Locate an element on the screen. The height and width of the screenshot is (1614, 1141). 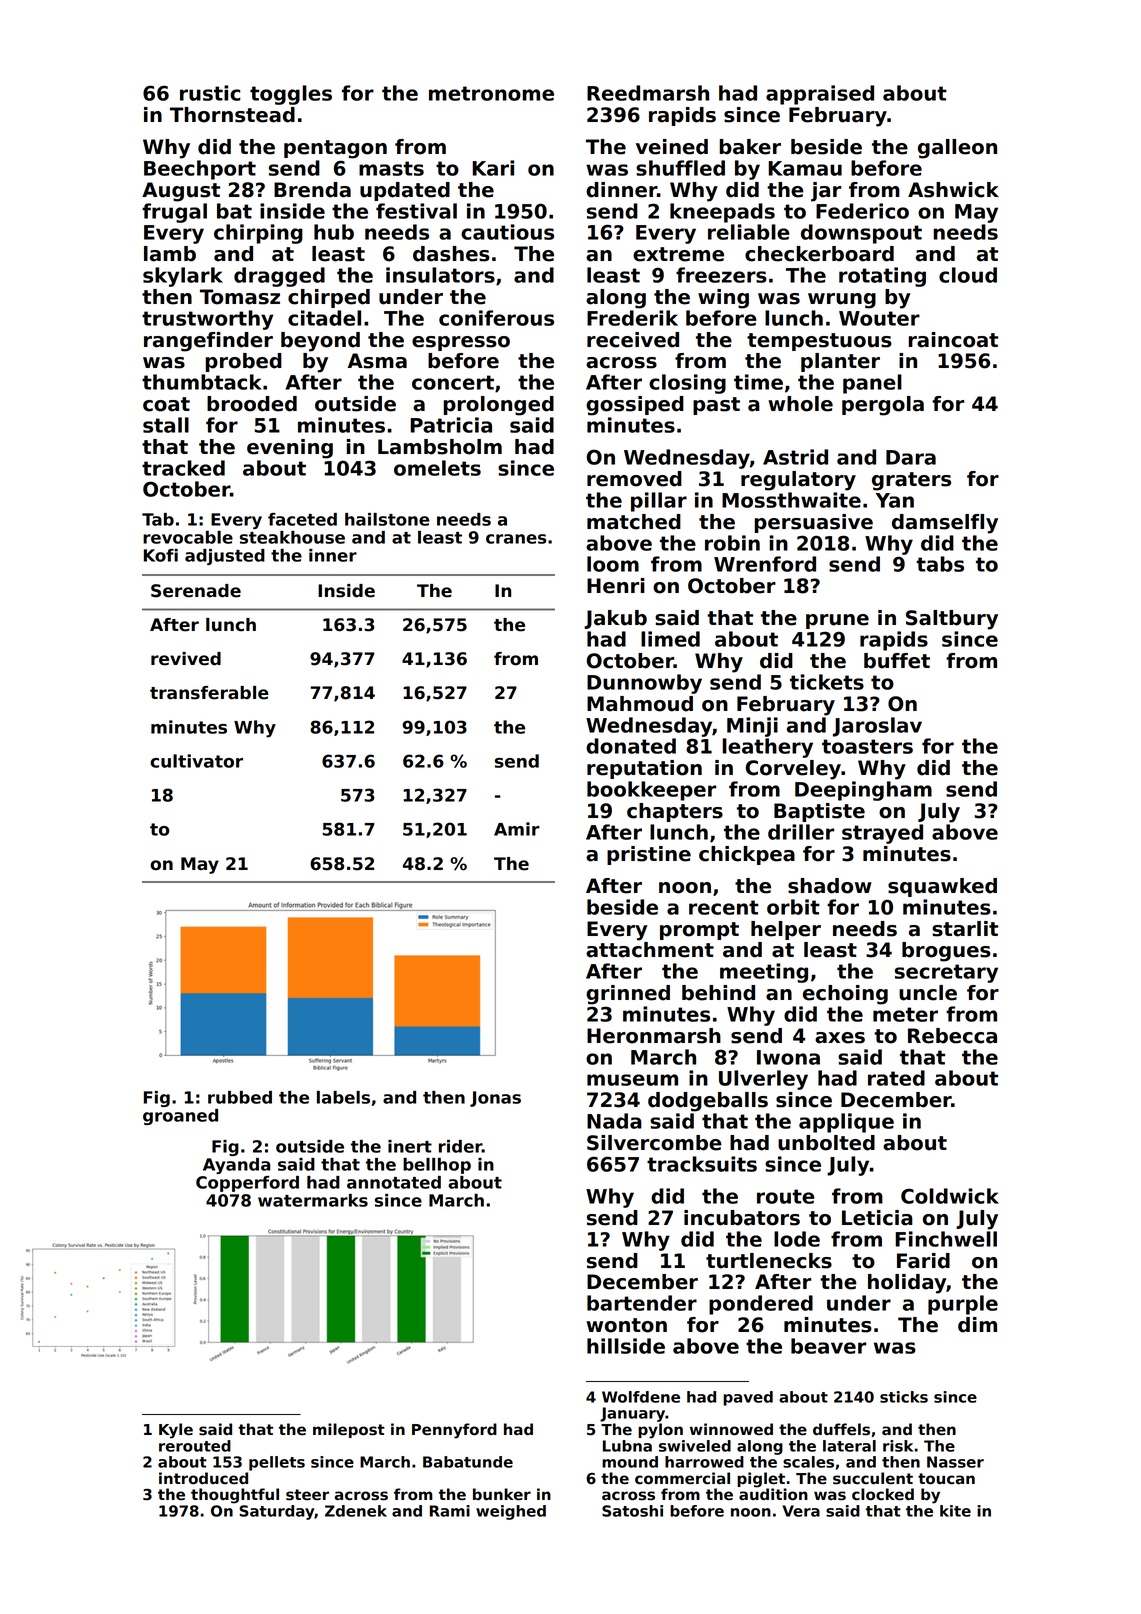
Frederik is located at coordinates (632, 318).
